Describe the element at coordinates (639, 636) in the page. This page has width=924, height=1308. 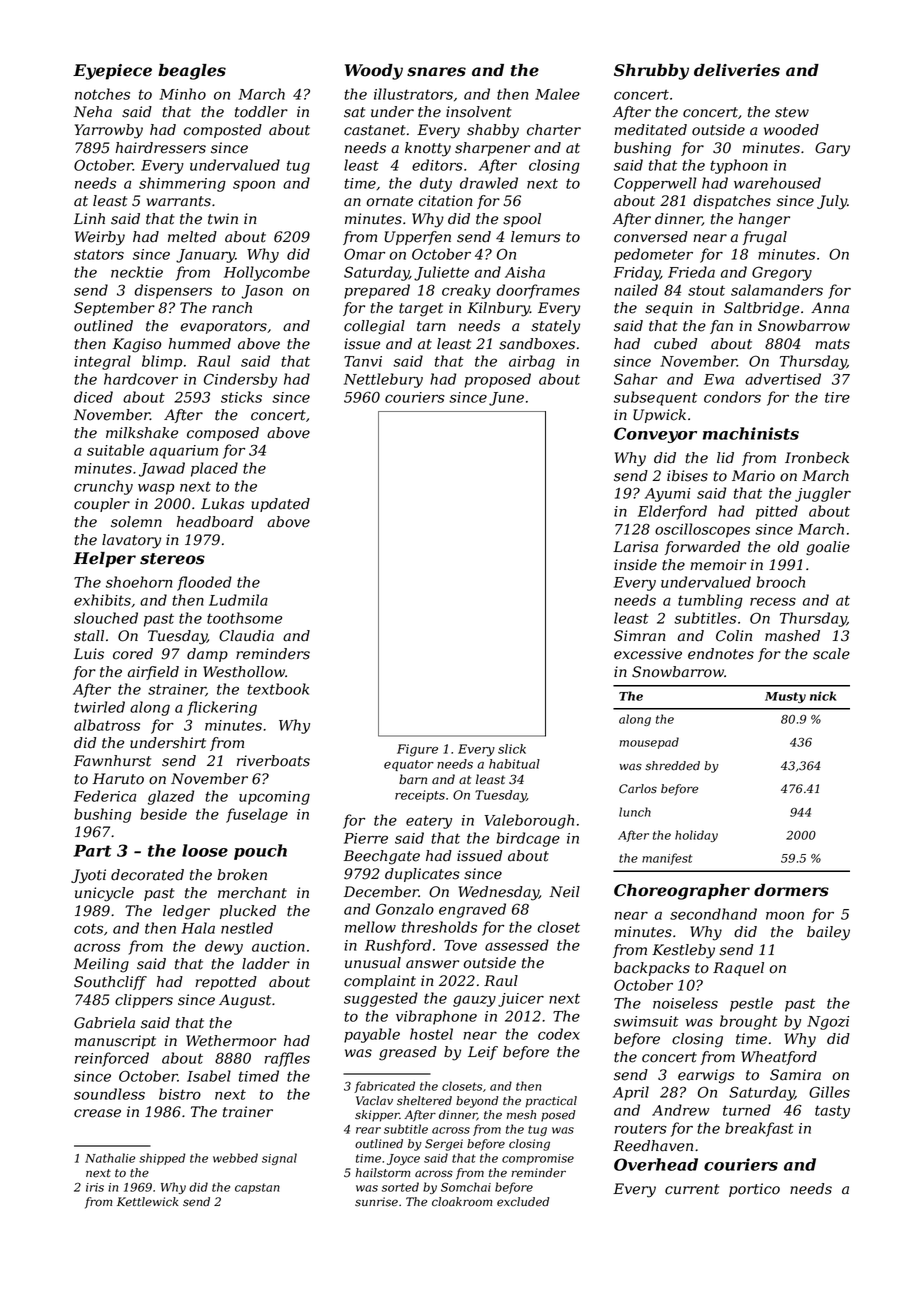
I see `Simran` at that location.
